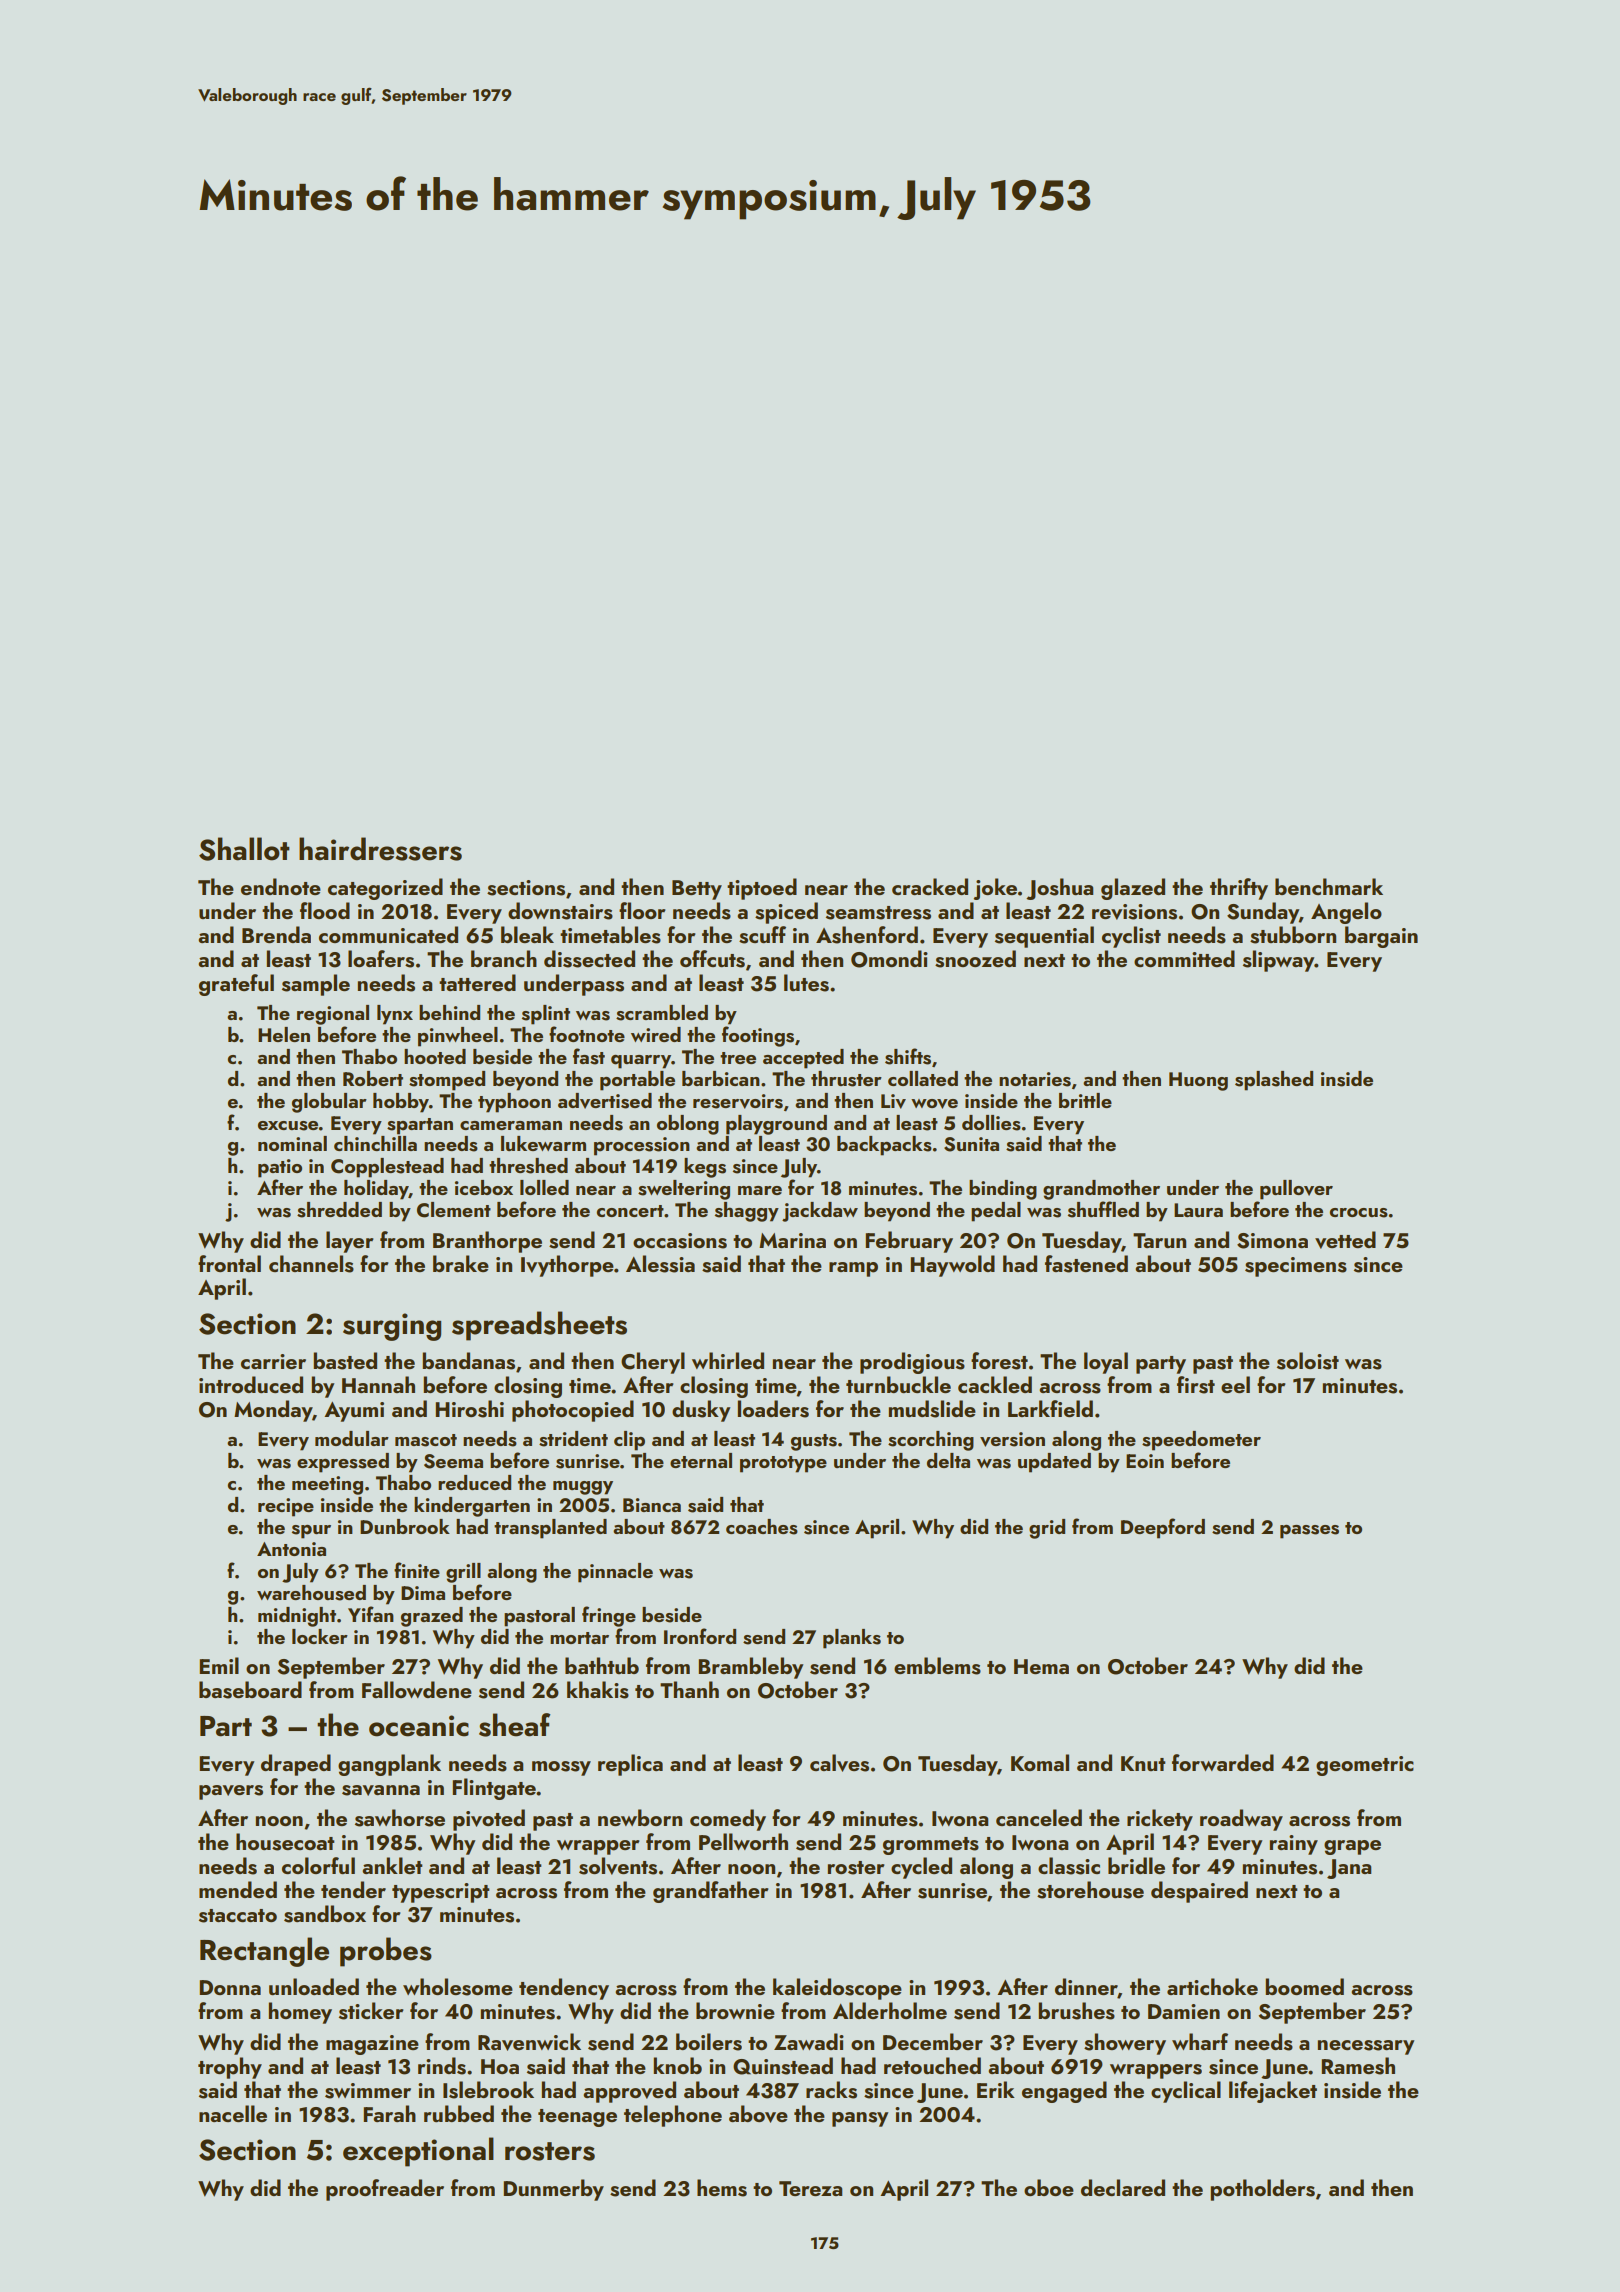 Image resolution: width=1620 pixels, height=2292 pixels. What do you see at coordinates (385, 2190) in the screenshot?
I see `proofreader` at bounding box center [385, 2190].
